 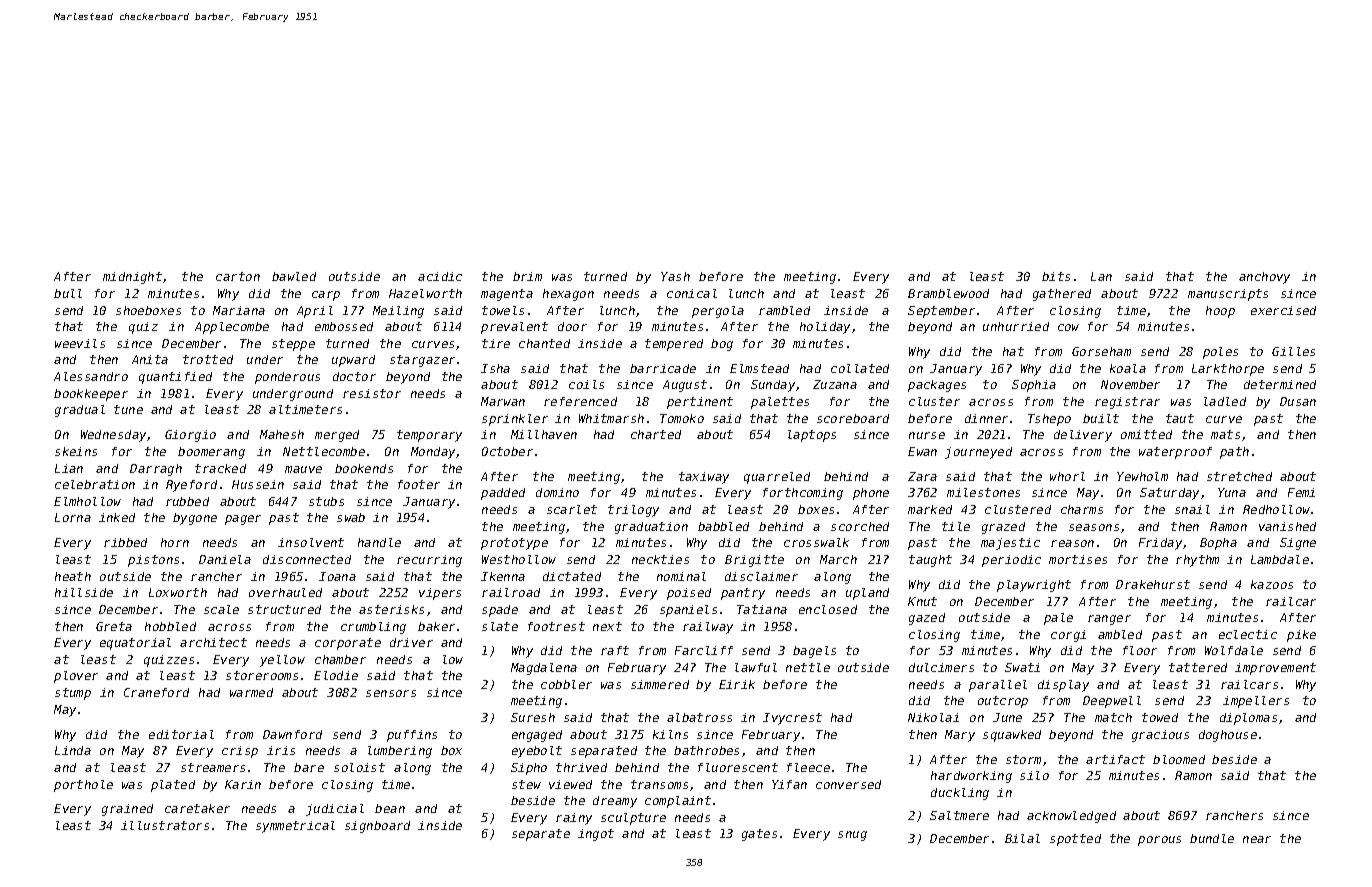 I want to click on Zara, so click(x=922, y=476).
